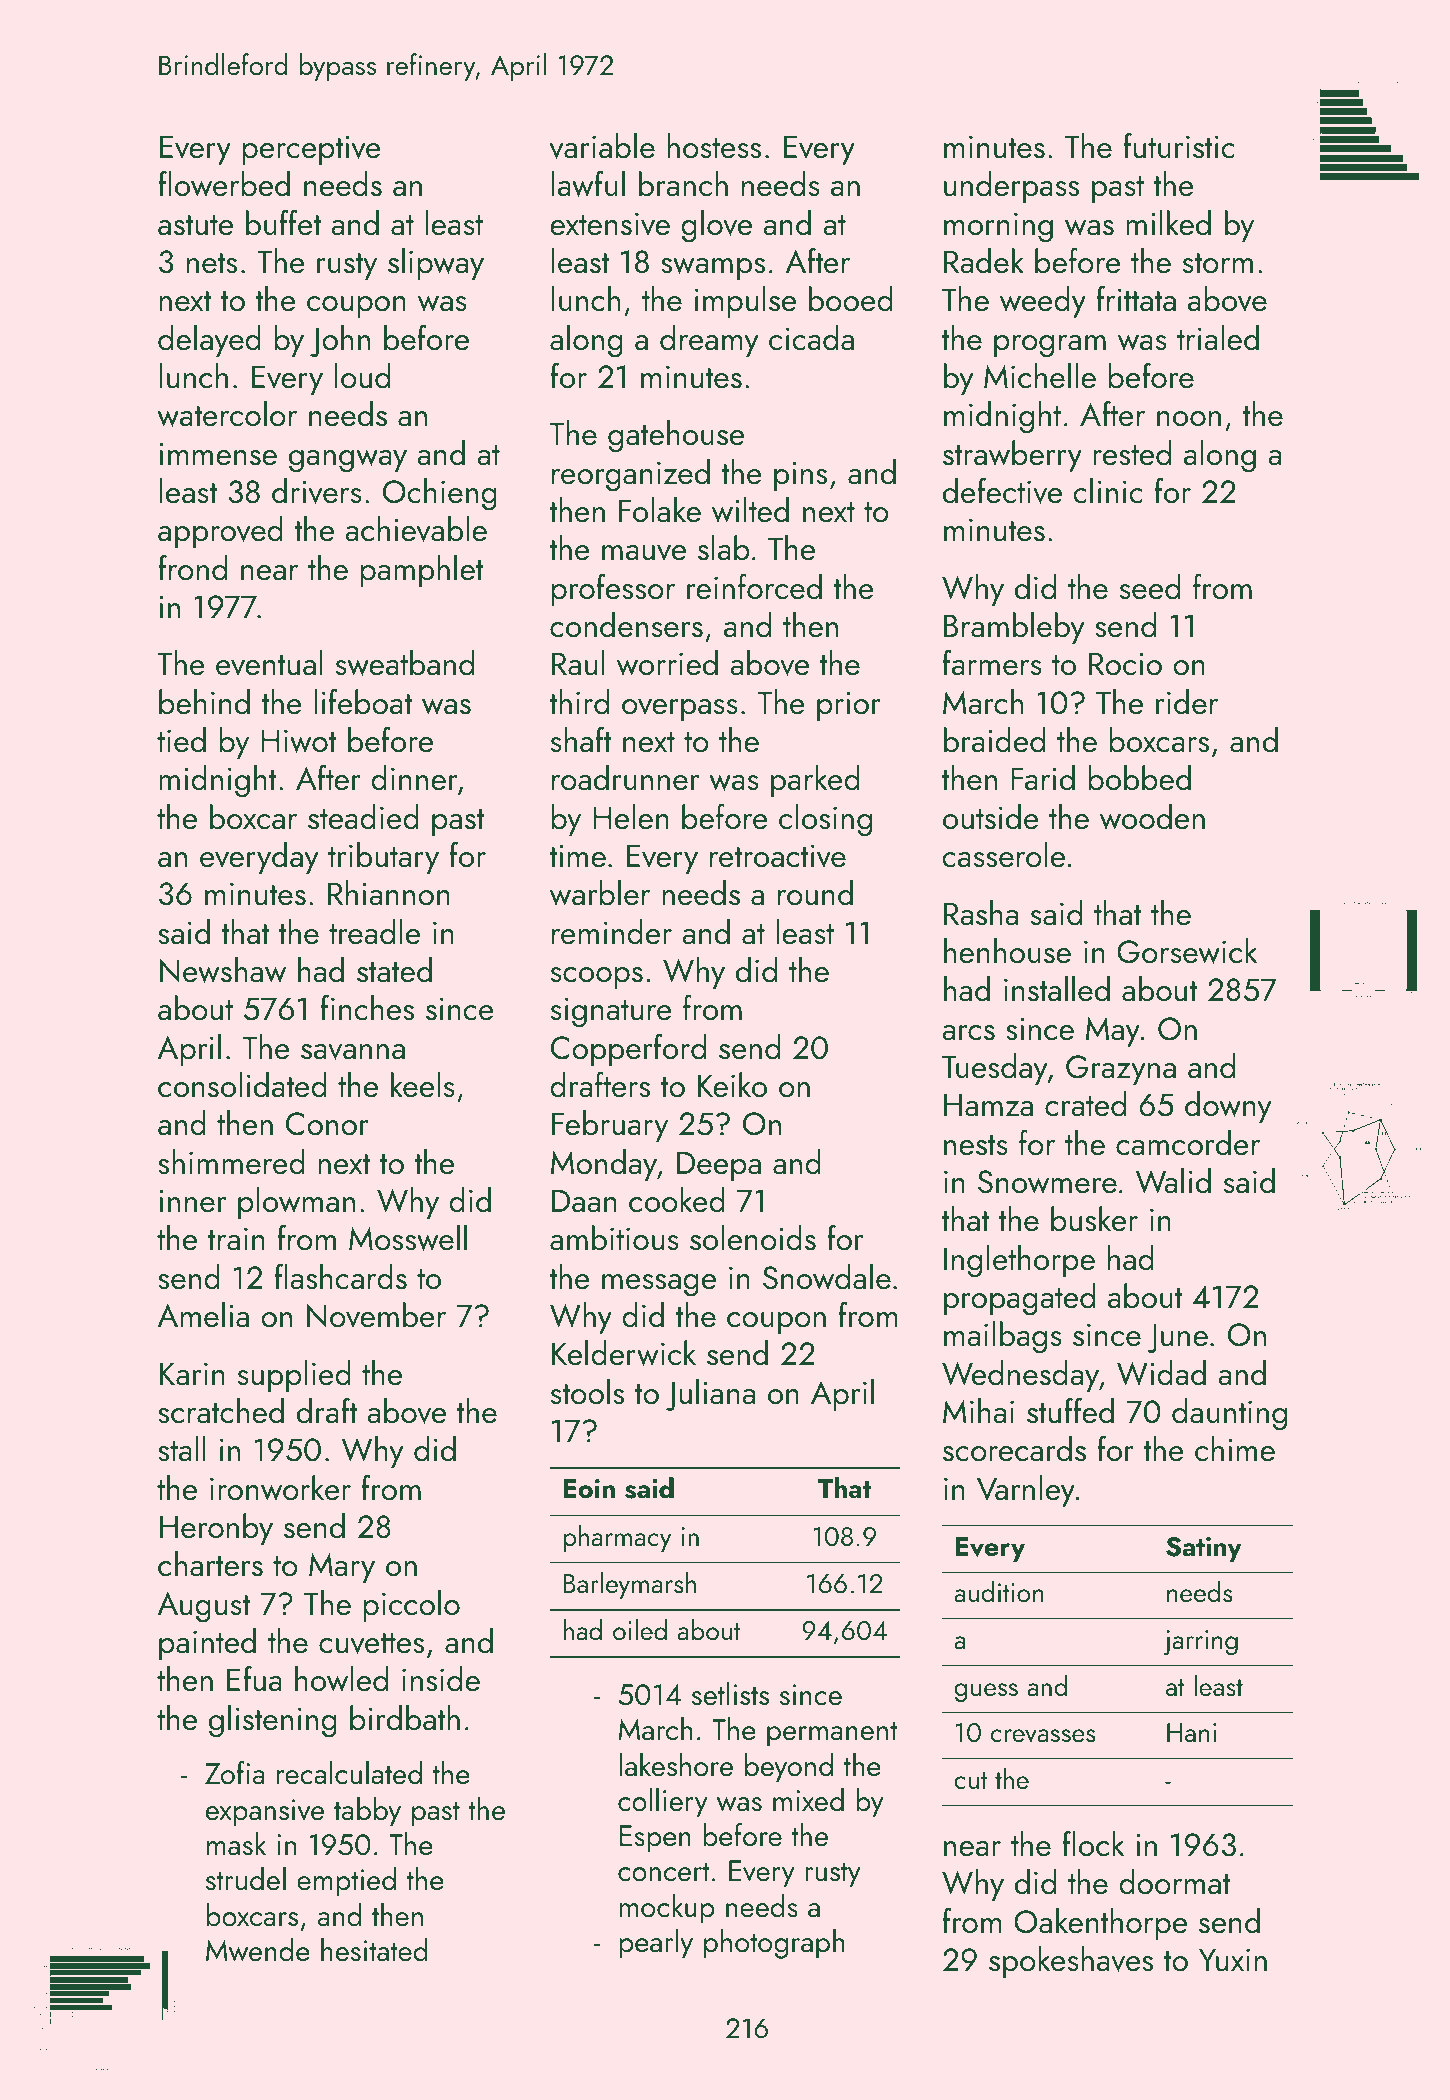  I want to click on seed, so click(1150, 587).
